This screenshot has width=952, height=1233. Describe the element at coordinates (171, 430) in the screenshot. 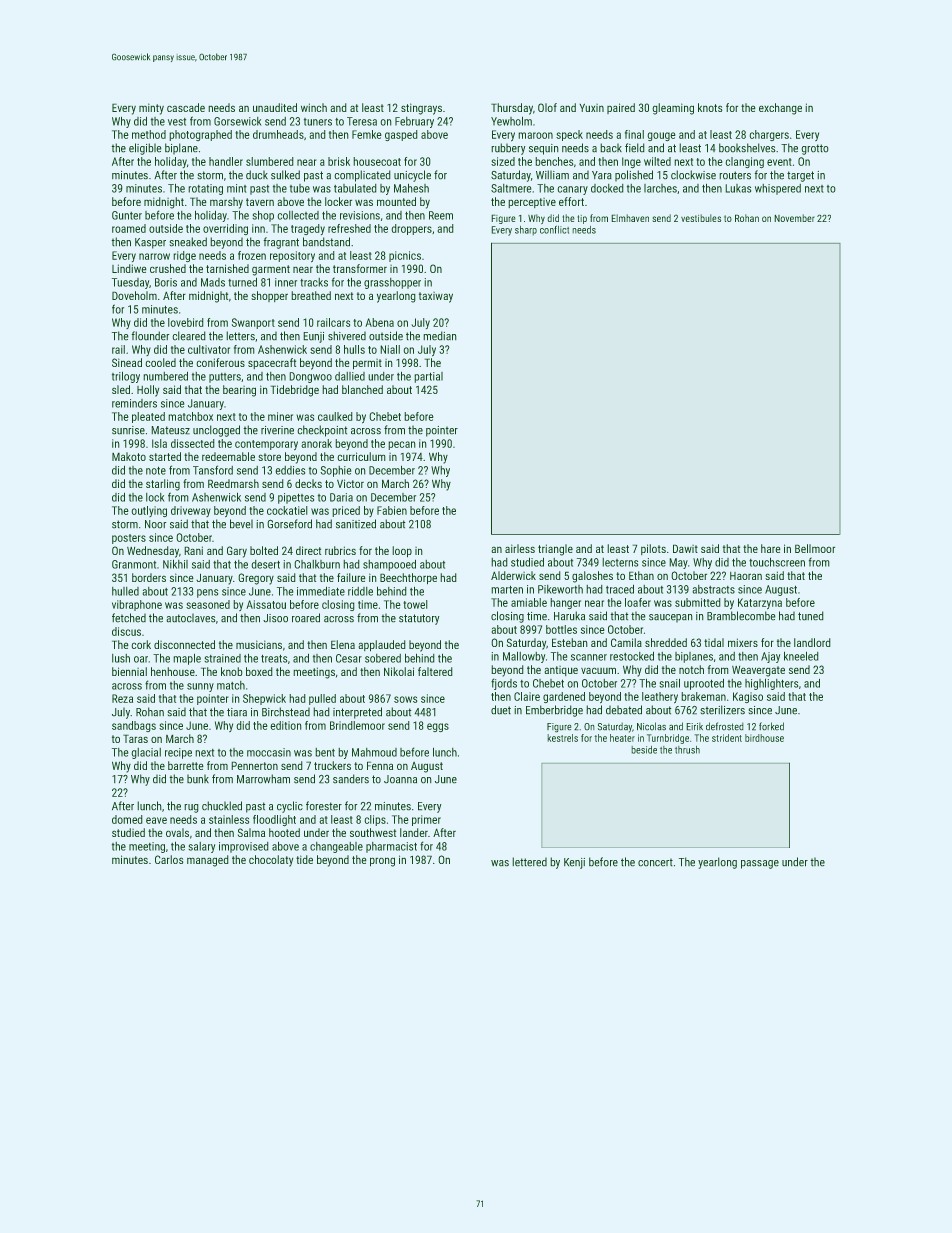

I see `Mateusz` at that location.
